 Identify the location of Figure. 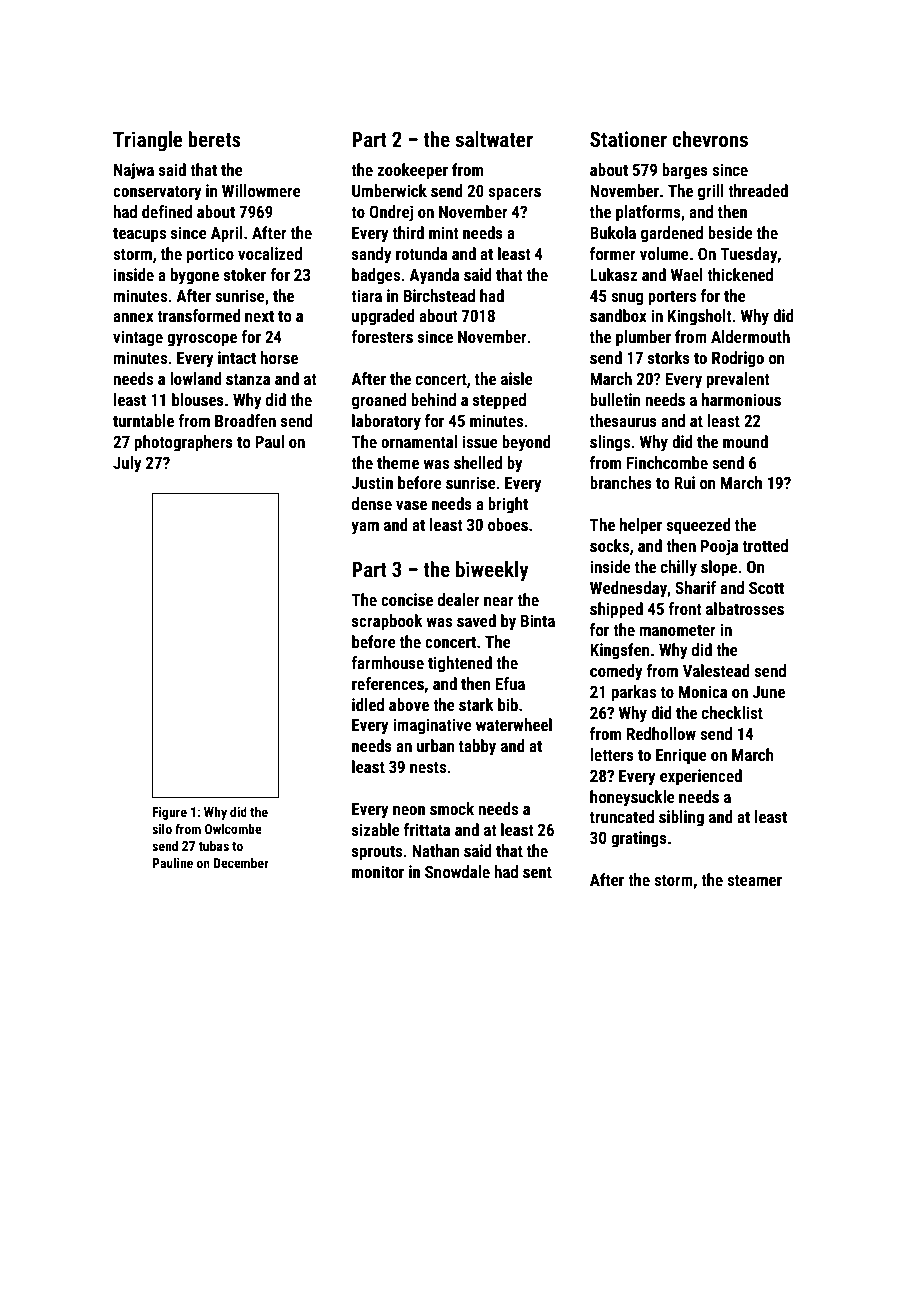
(169, 813).
